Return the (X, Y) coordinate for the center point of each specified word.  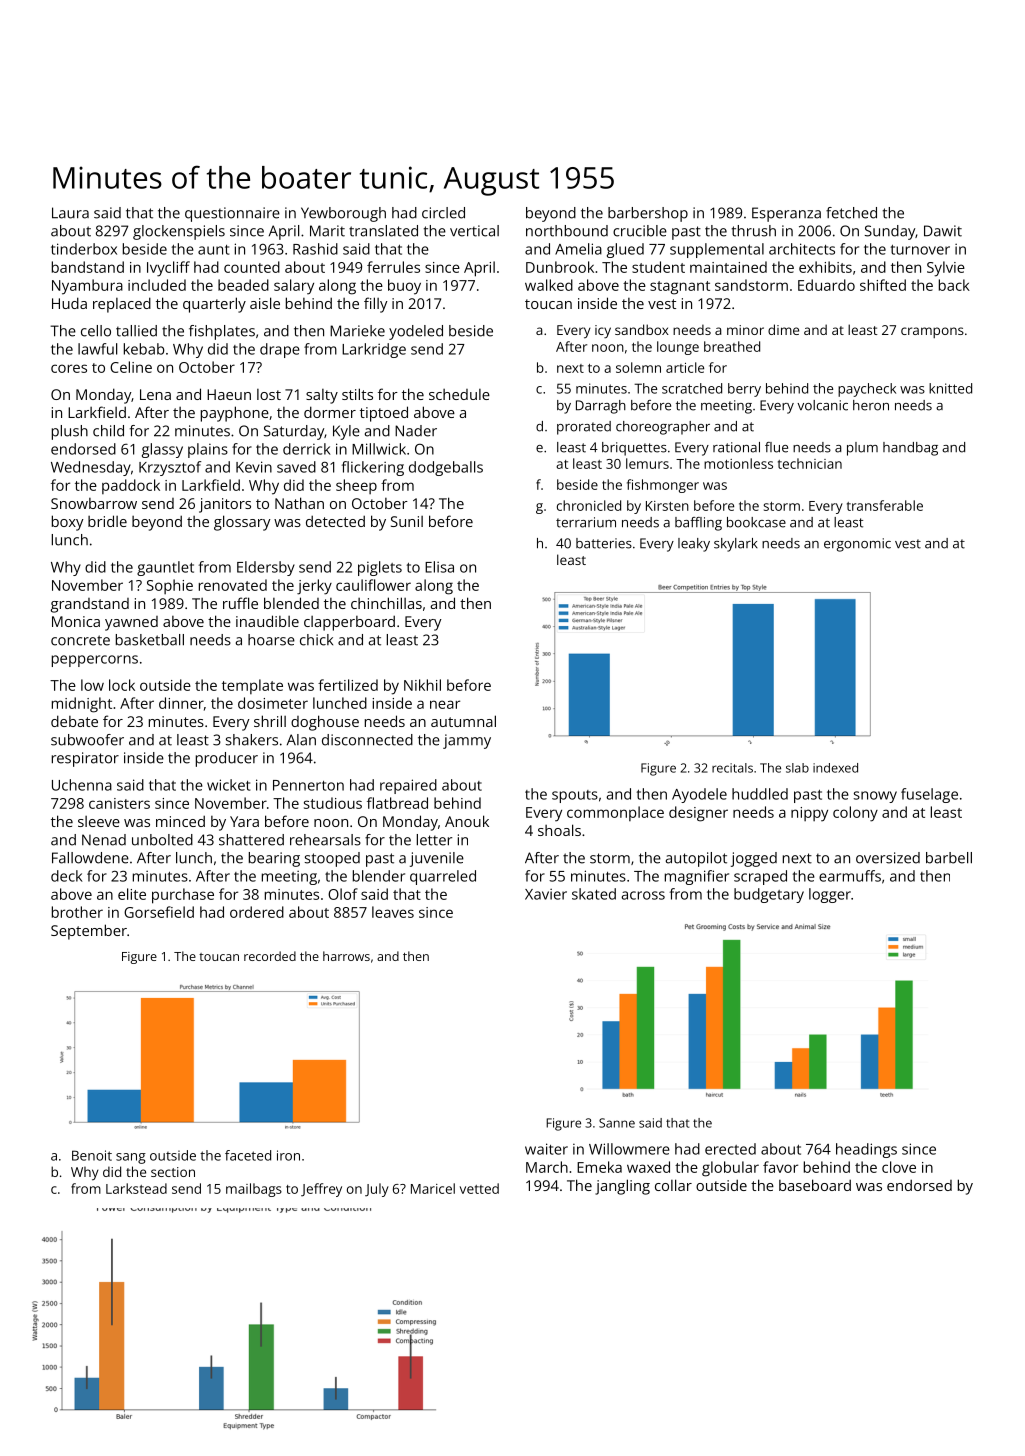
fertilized (348, 685)
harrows (346, 956)
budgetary (769, 895)
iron (288, 1155)
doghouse (325, 723)
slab (797, 768)
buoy (404, 287)
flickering (373, 468)
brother (77, 912)
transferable (885, 505)
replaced (122, 305)
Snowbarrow (94, 503)
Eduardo (826, 285)
